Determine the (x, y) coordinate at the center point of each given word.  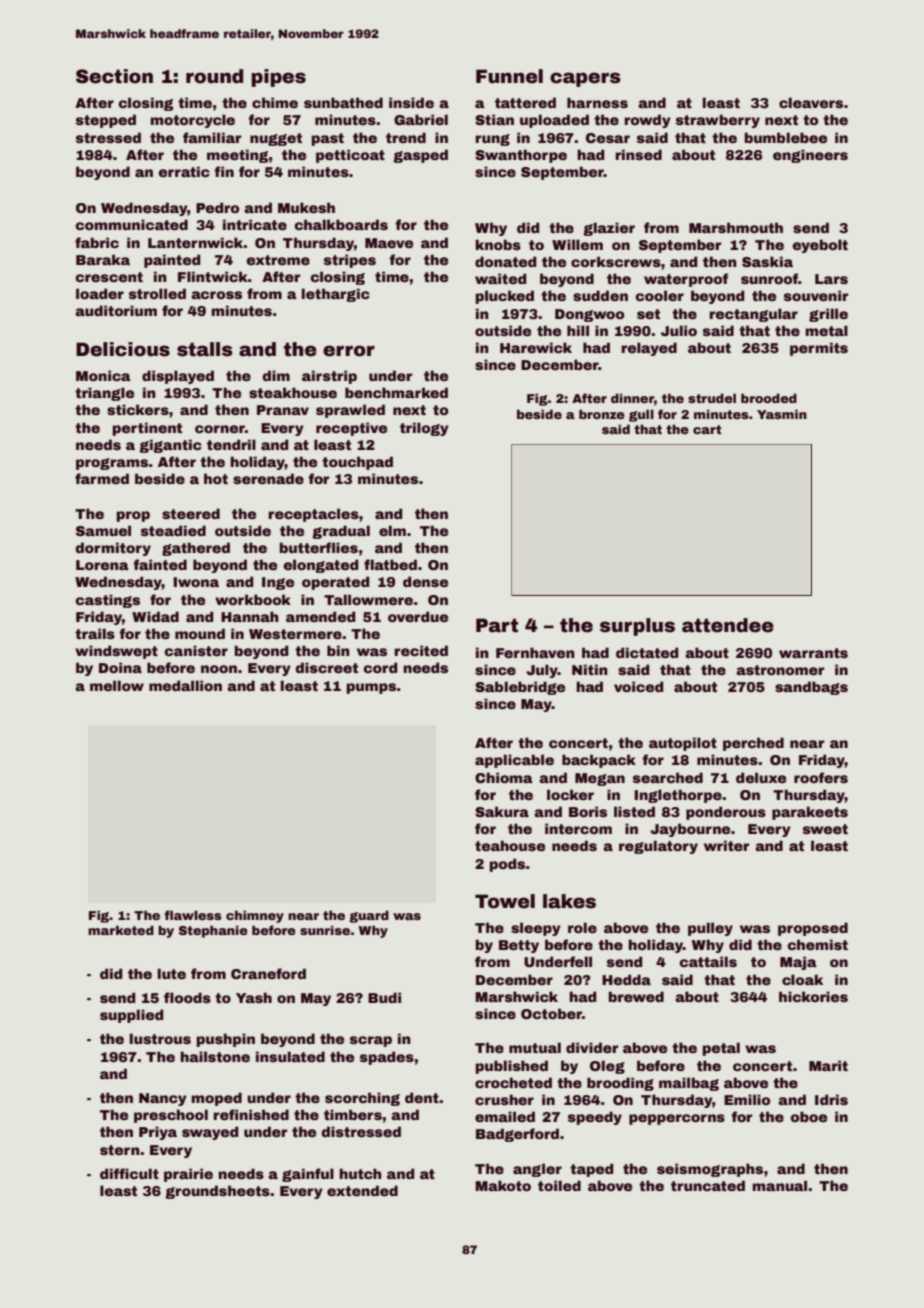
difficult (129, 1173)
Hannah (250, 616)
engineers (810, 156)
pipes (278, 78)
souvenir (816, 295)
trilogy (424, 429)
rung (492, 140)
